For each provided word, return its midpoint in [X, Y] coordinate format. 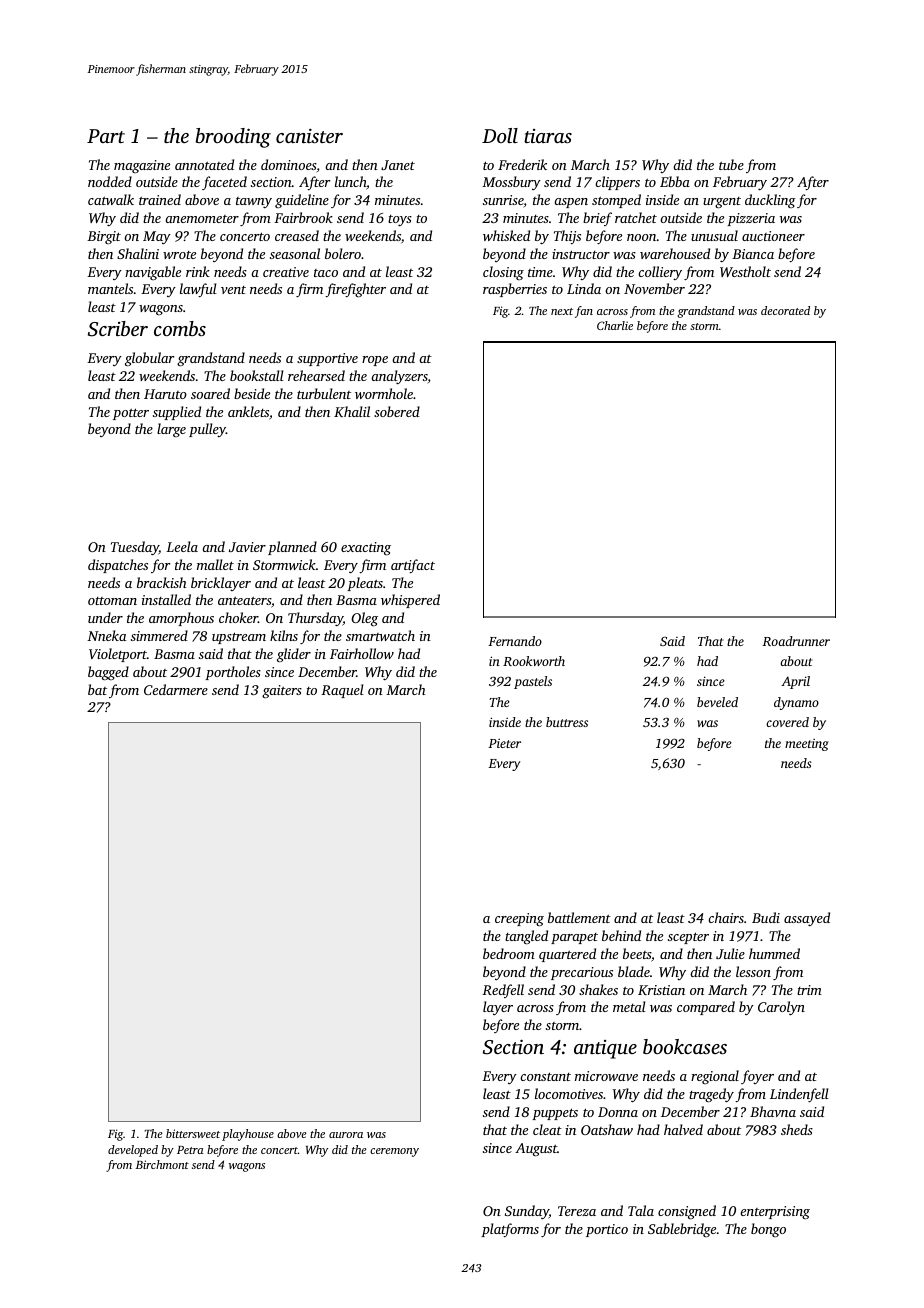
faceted [224, 183]
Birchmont [162, 1164]
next [562, 311]
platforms [510, 1230]
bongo [768, 1230]
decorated [785, 310]
